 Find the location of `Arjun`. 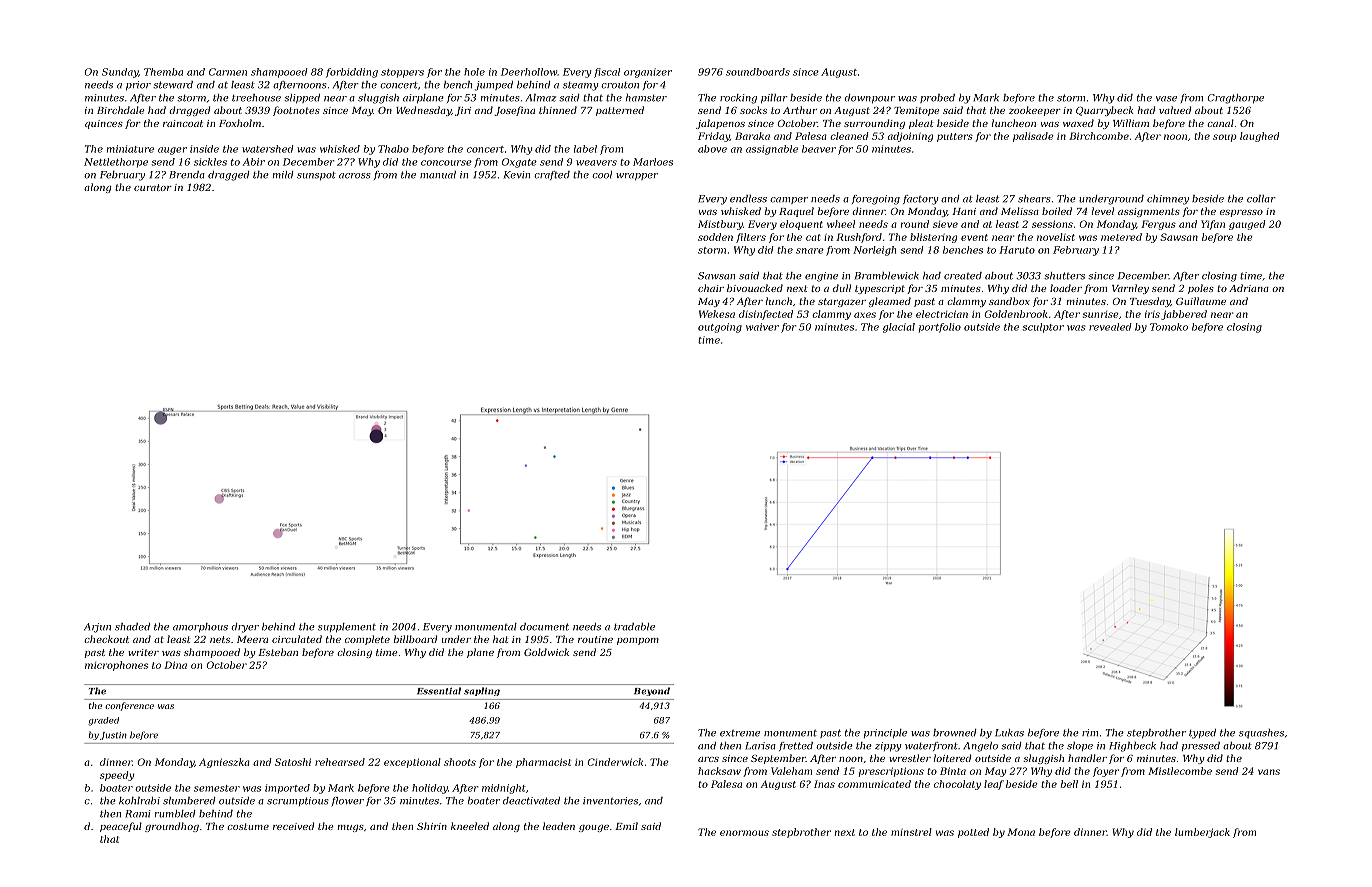

Arjun is located at coordinates (97, 628).
